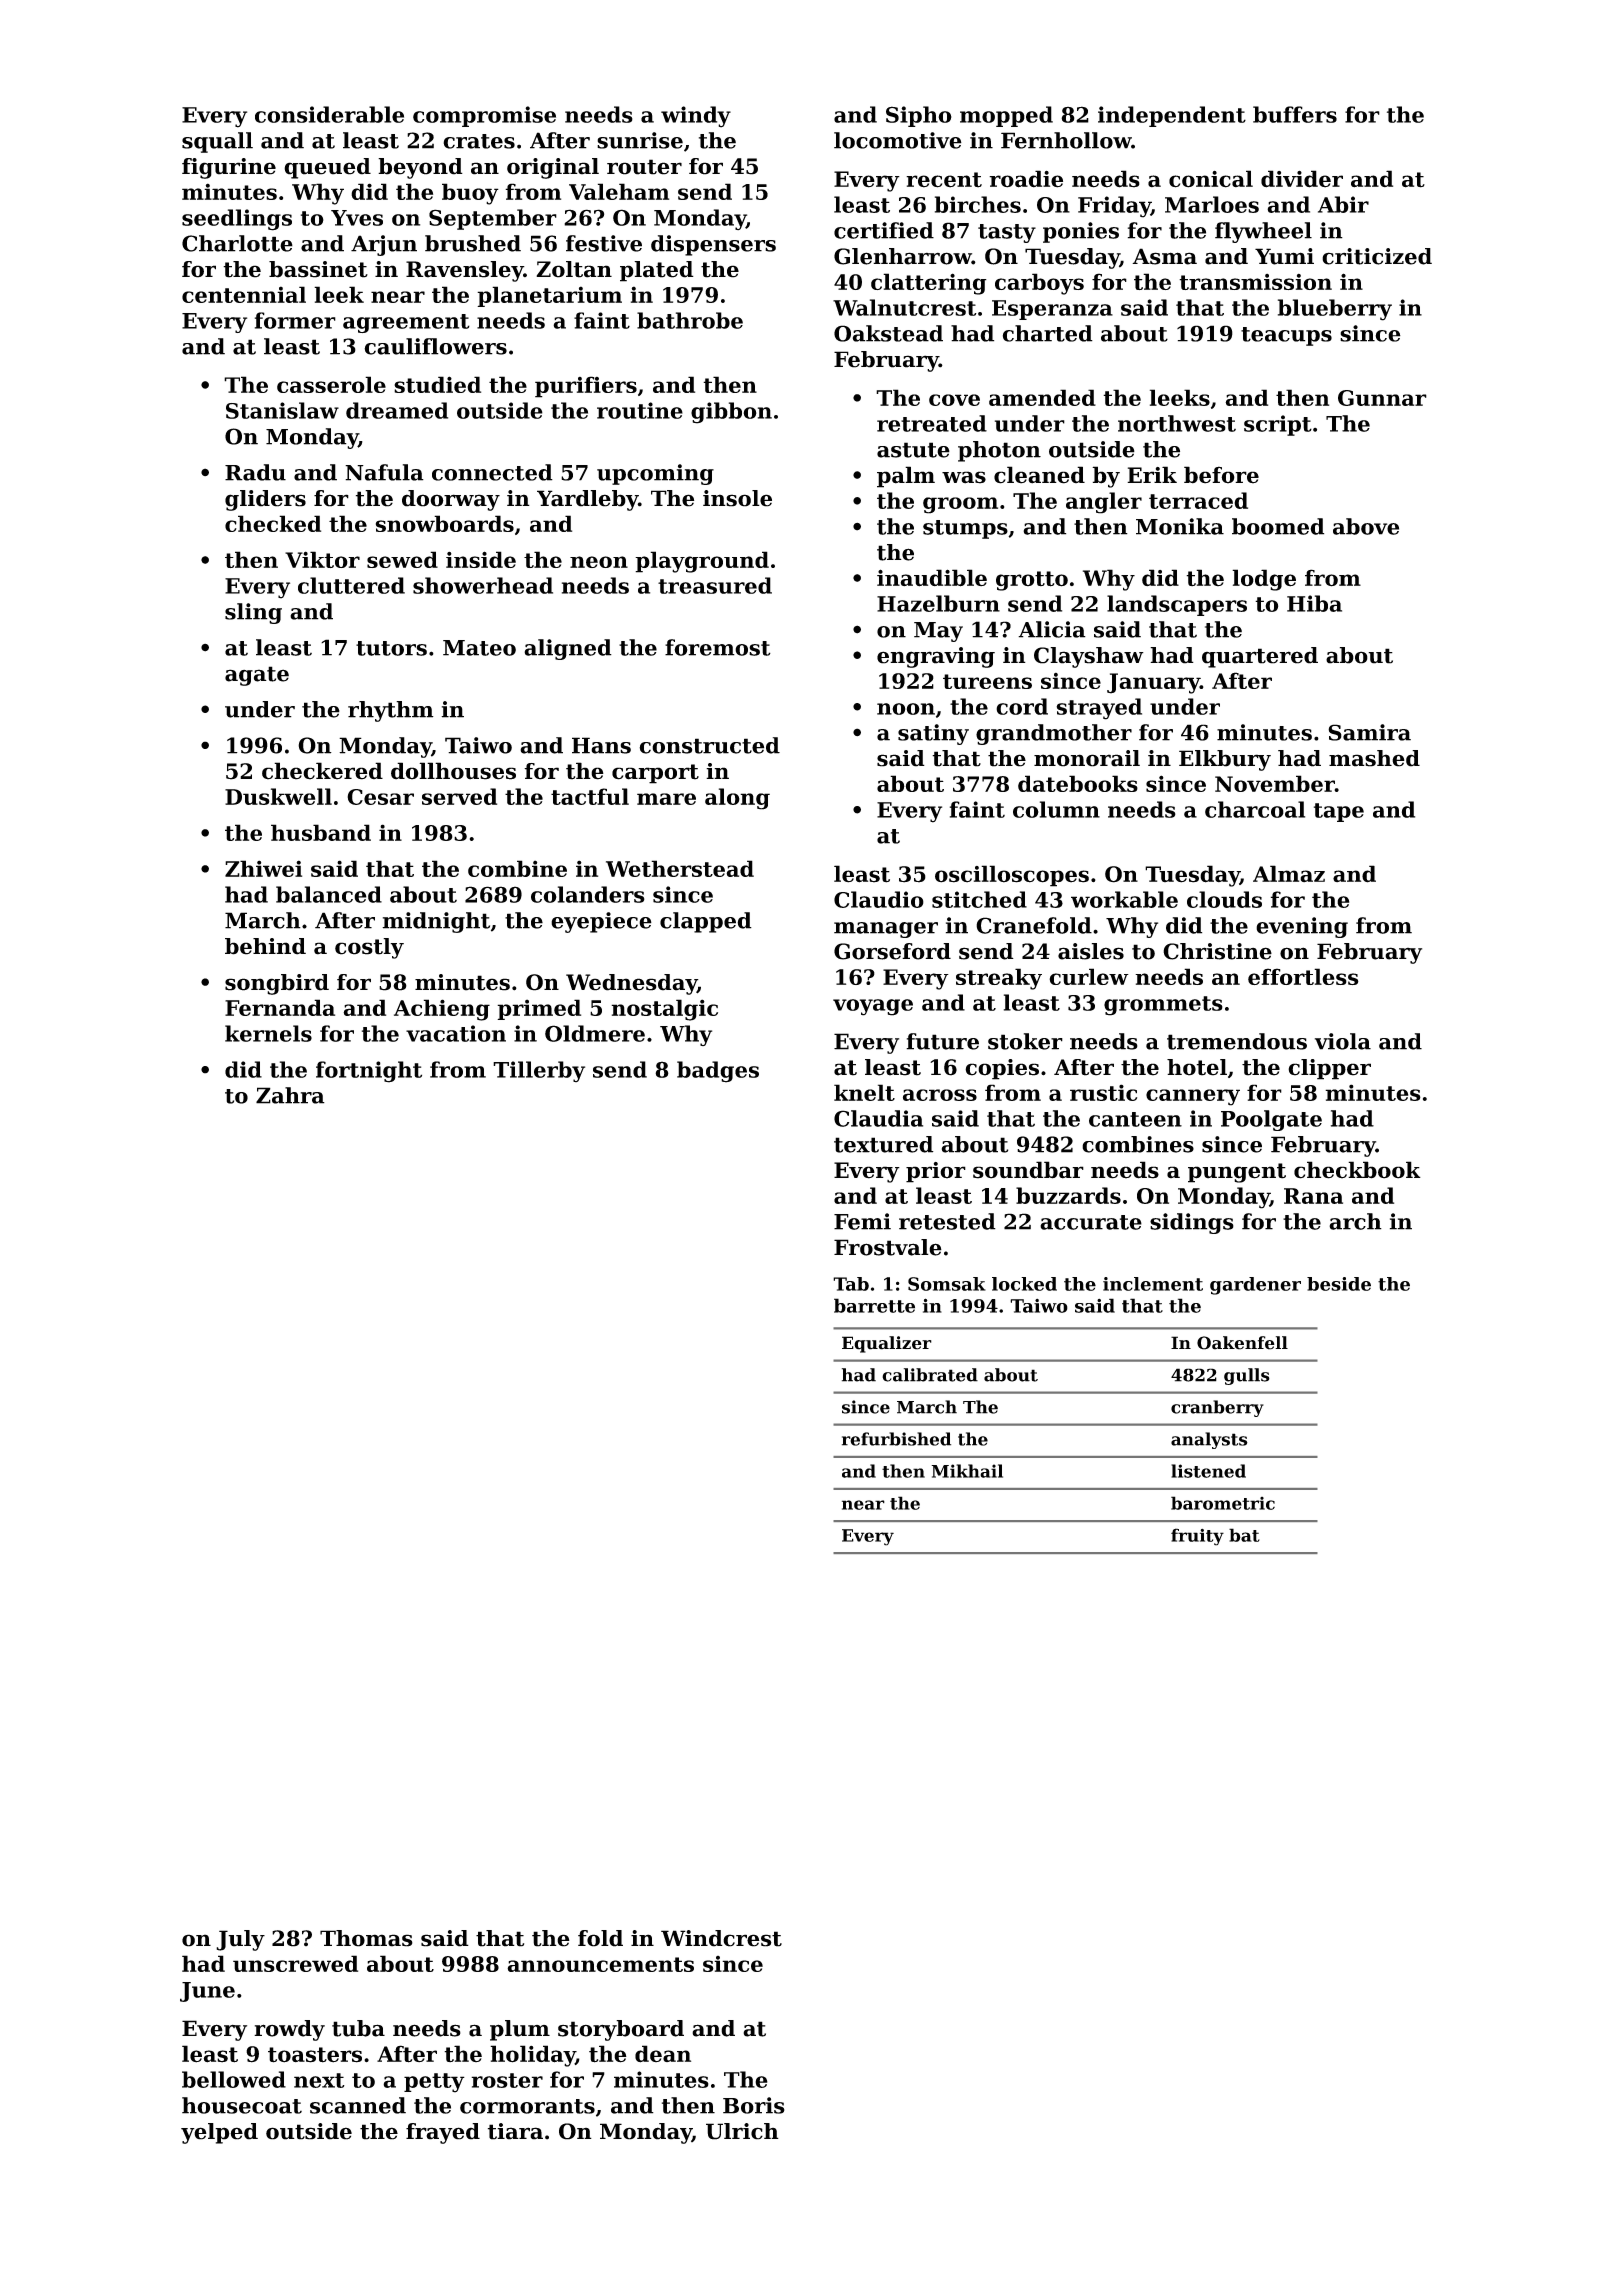  I want to click on May, so click(938, 632).
